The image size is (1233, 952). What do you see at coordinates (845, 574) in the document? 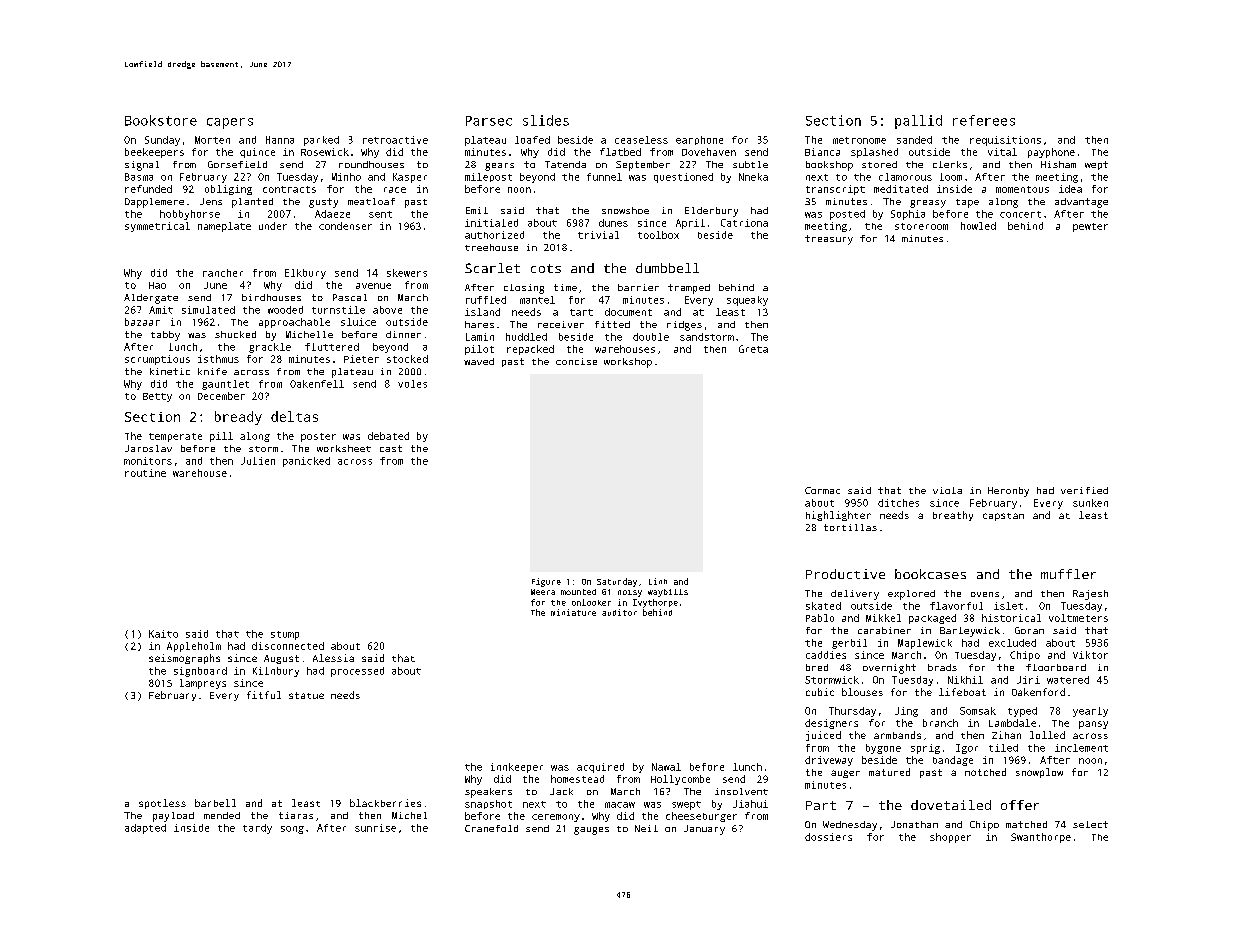
I see `Productive` at bounding box center [845, 574].
